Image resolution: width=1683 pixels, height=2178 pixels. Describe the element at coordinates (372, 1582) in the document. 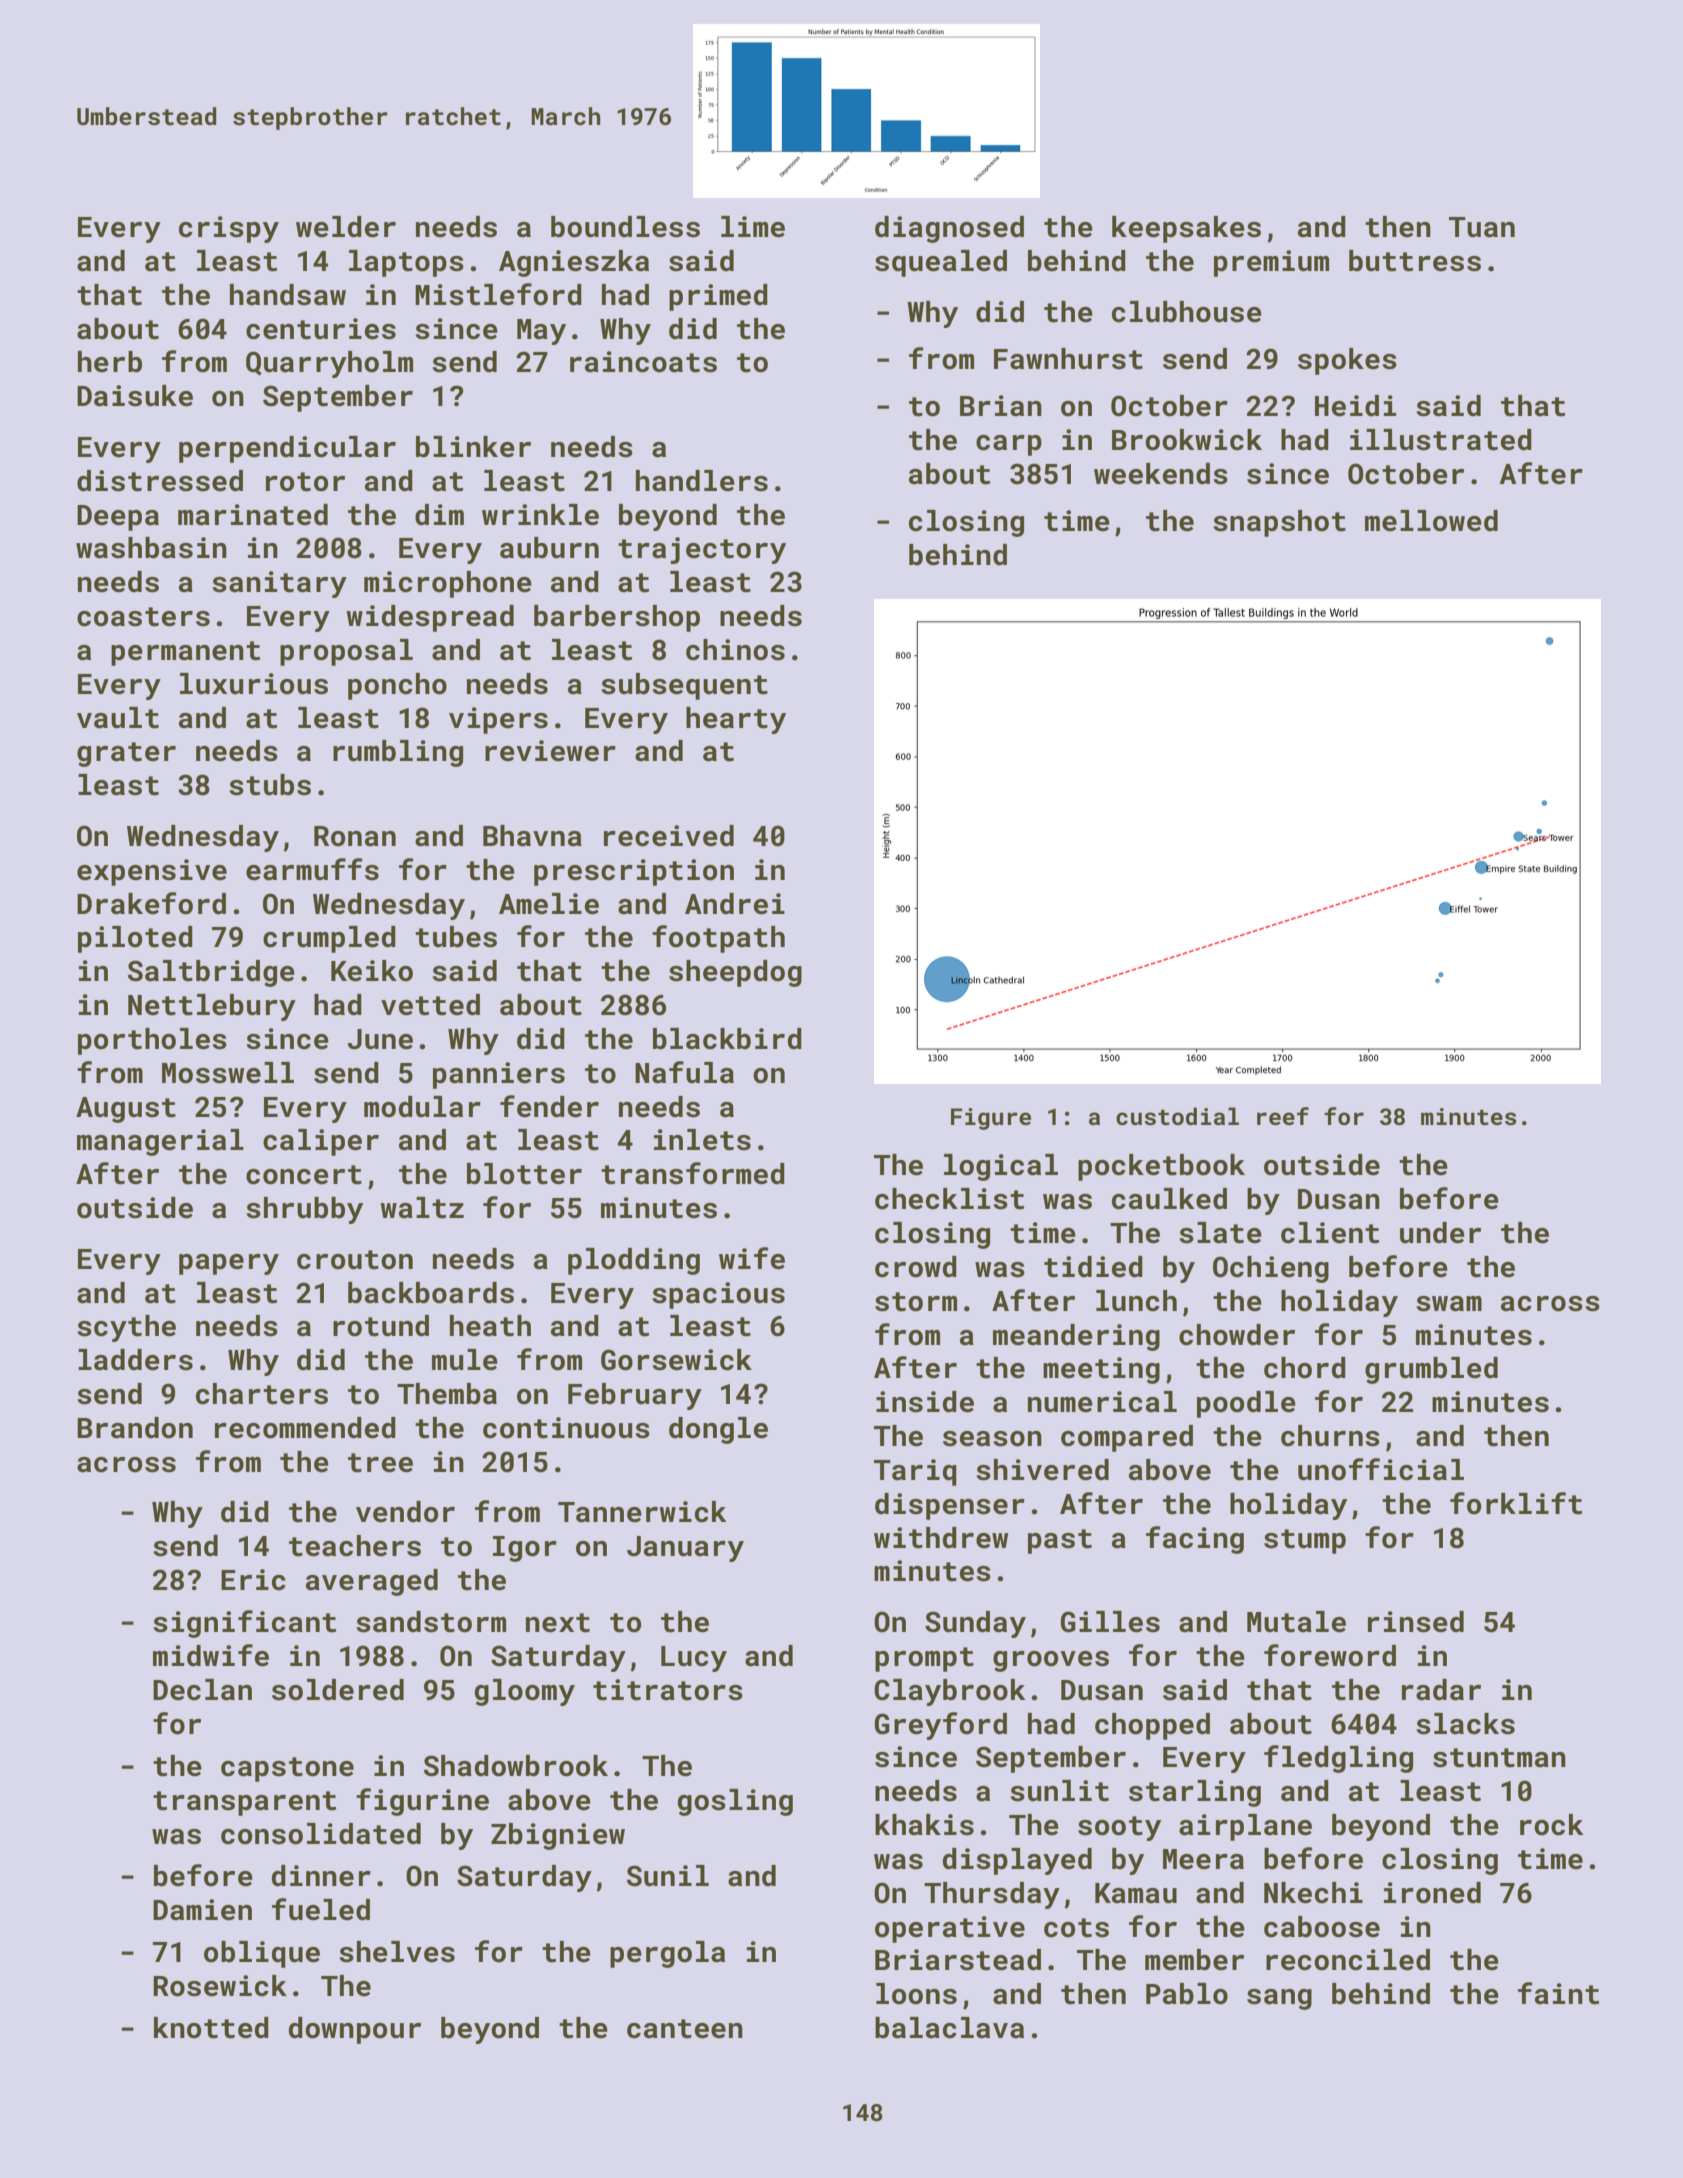

I see `averaged` at that location.
